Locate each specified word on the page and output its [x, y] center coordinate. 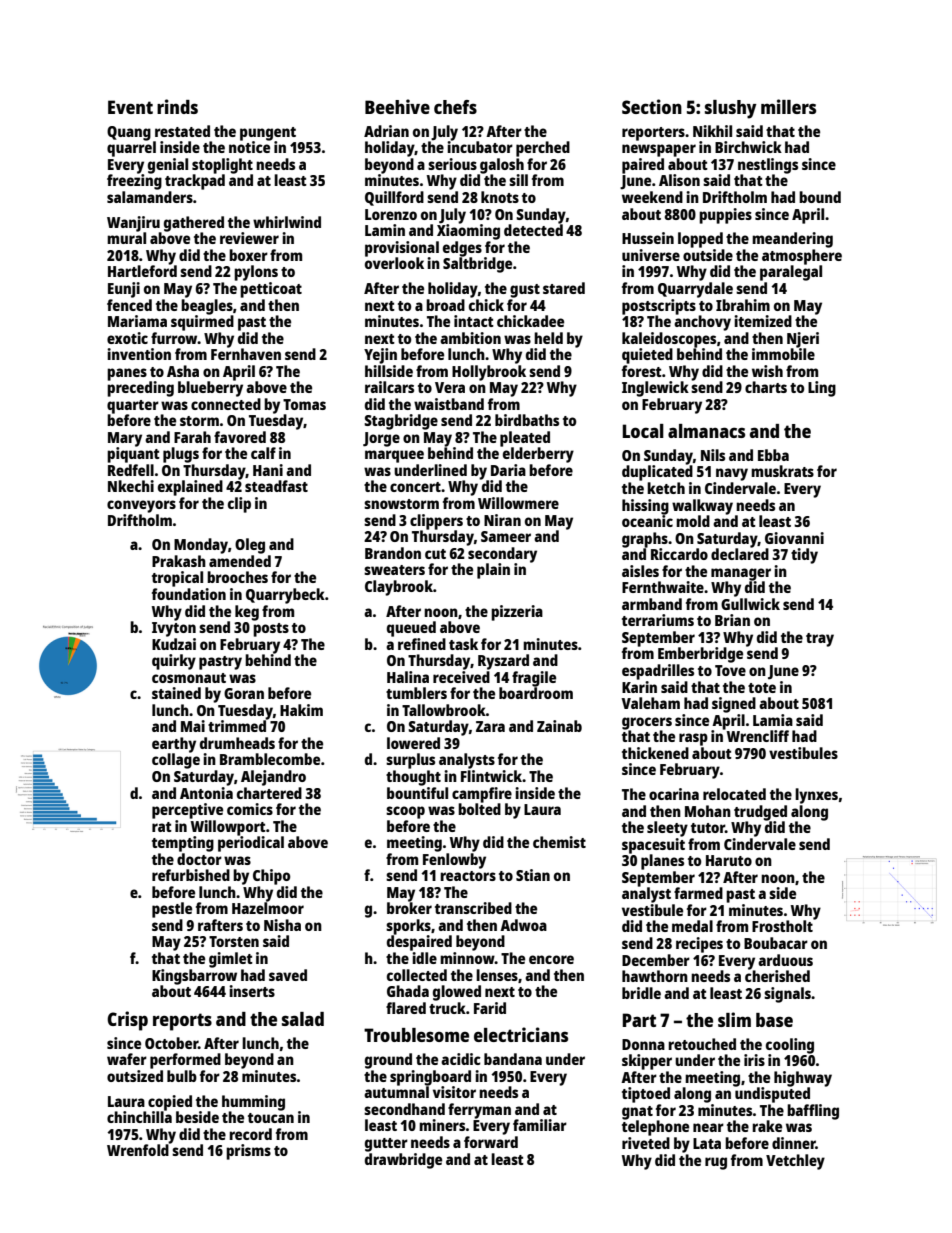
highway [803, 1079]
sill [518, 180]
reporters [653, 134]
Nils [713, 455]
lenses [497, 975]
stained [176, 693]
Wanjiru [133, 224]
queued [411, 629]
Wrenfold [138, 1150]
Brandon [393, 553]
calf [263, 453]
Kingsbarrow [194, 977]
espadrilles [658, 672]
